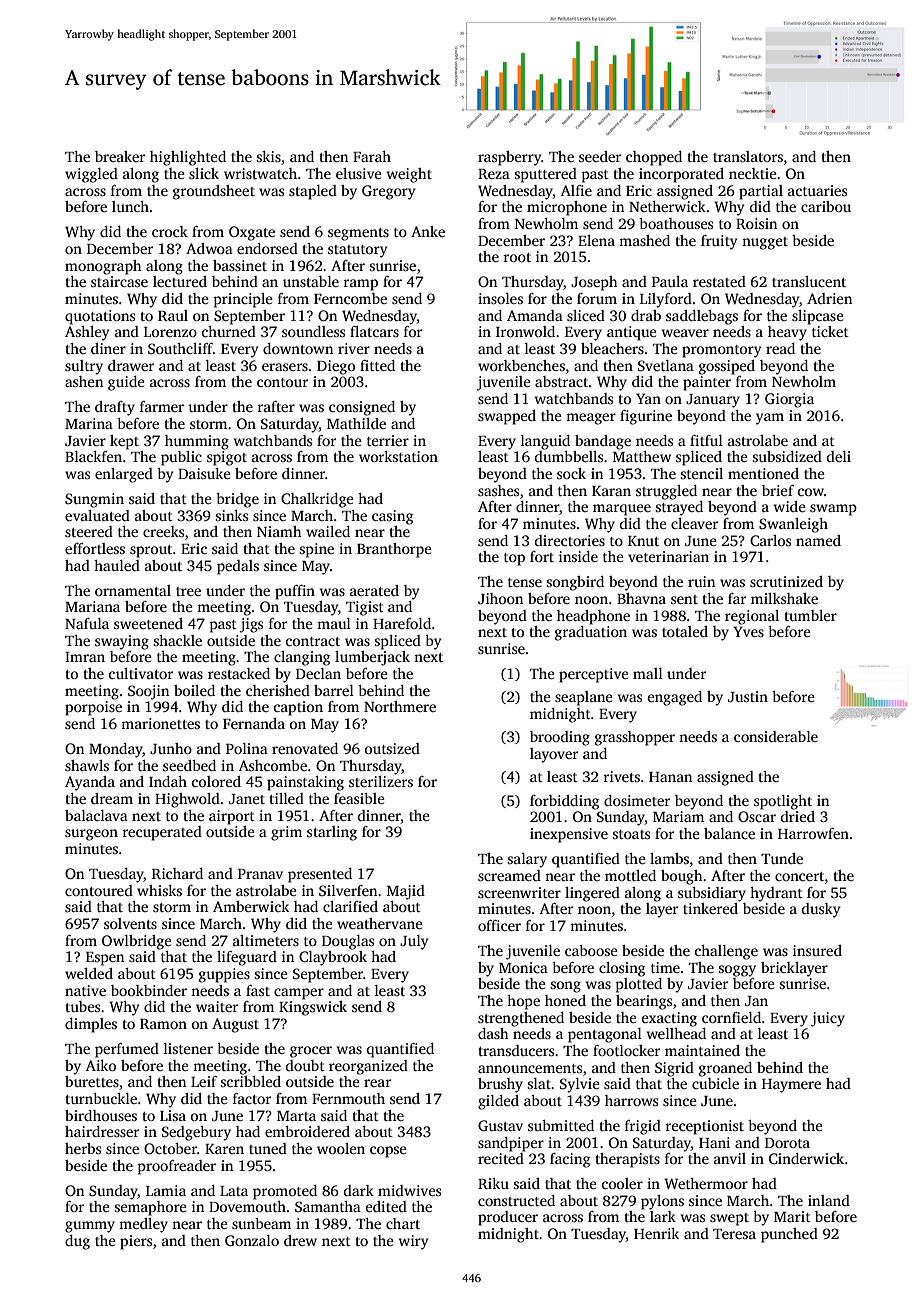 The height and width of the screenshot is (1308, 924). Describe the element at coordinates (654, 158) in the screenshot. I see `chopped` at that location.
